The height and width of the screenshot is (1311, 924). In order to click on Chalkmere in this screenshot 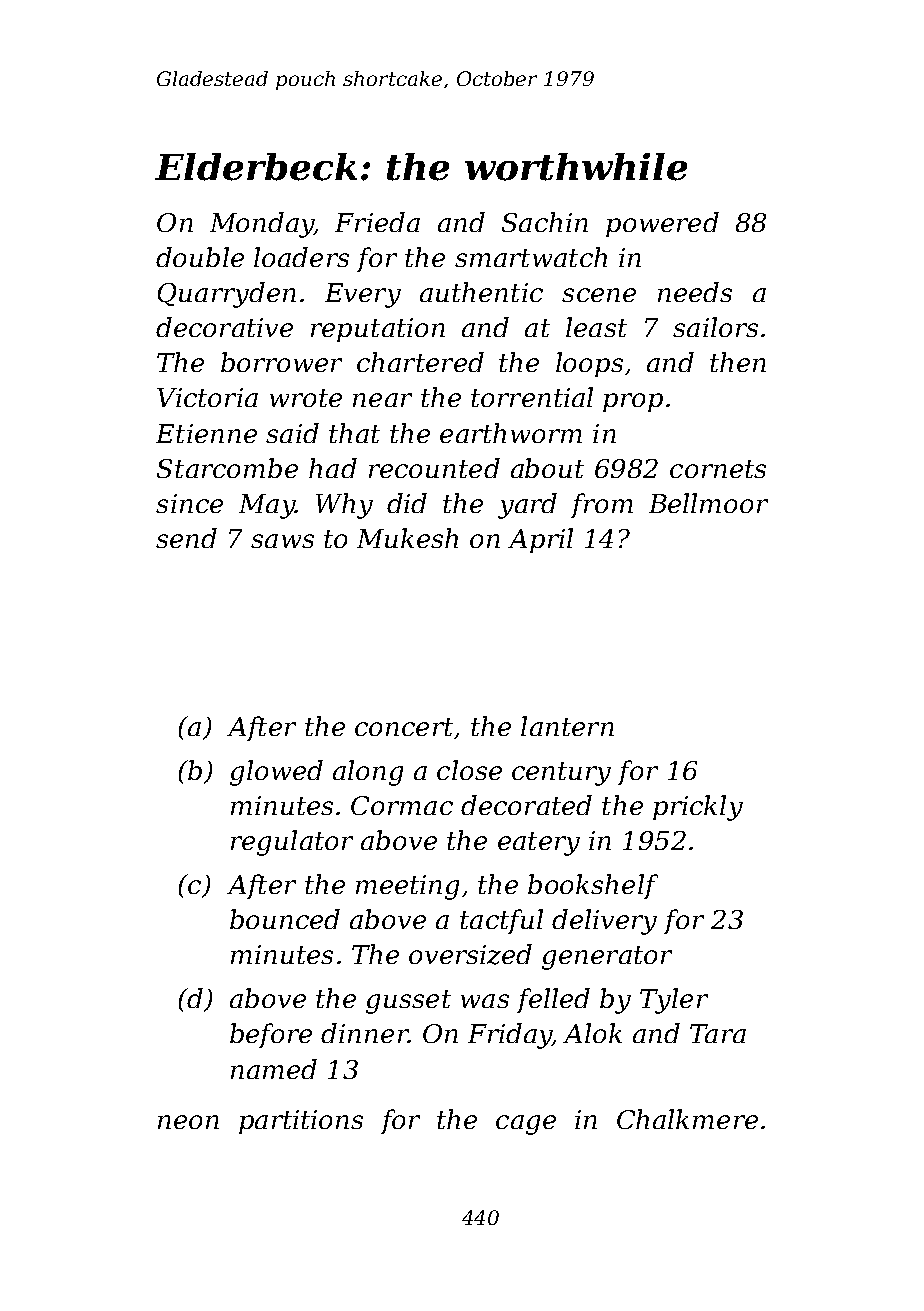, I will do `click(687, 1119)`.
